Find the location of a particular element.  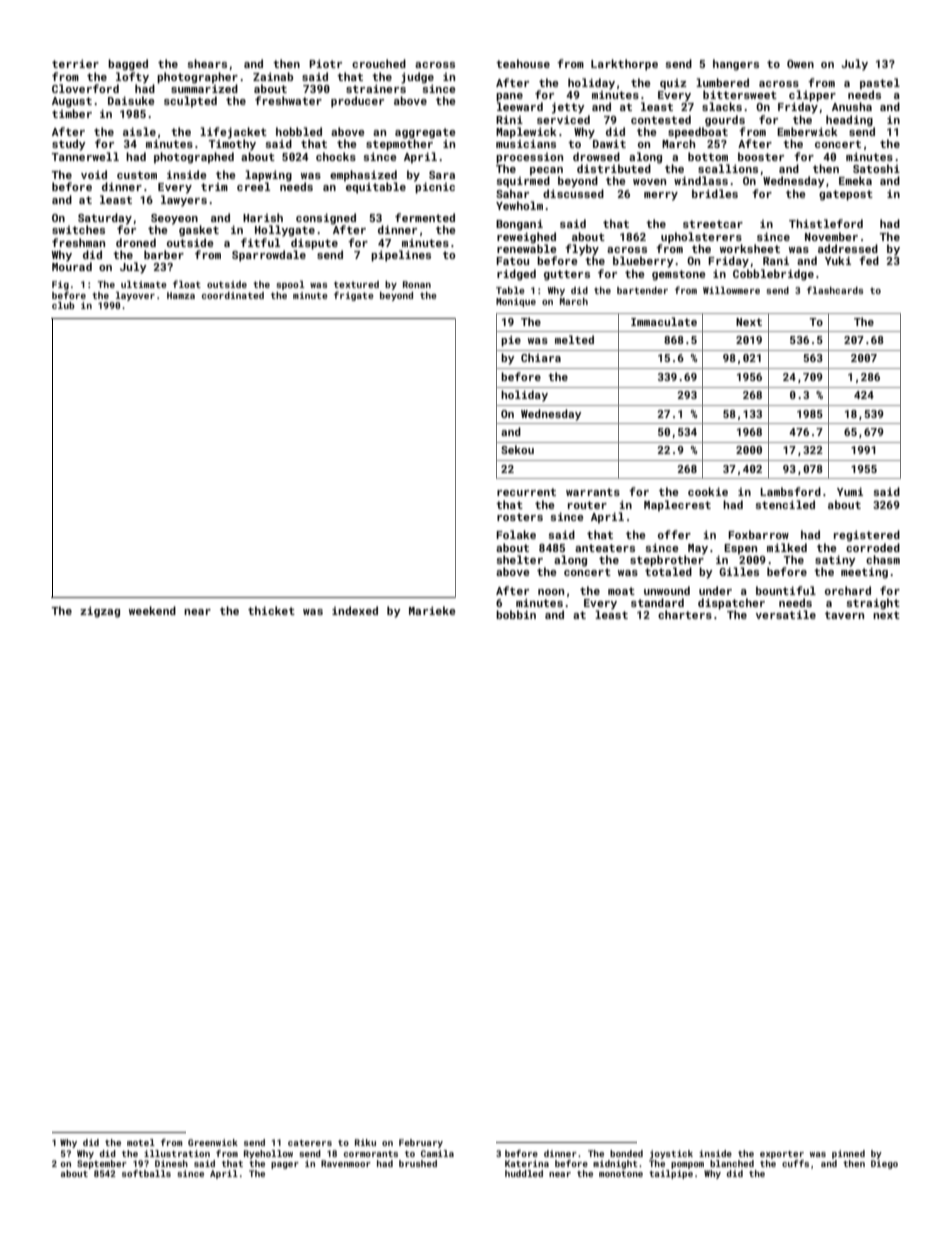

weekend is located at coordinates (152, 610).
